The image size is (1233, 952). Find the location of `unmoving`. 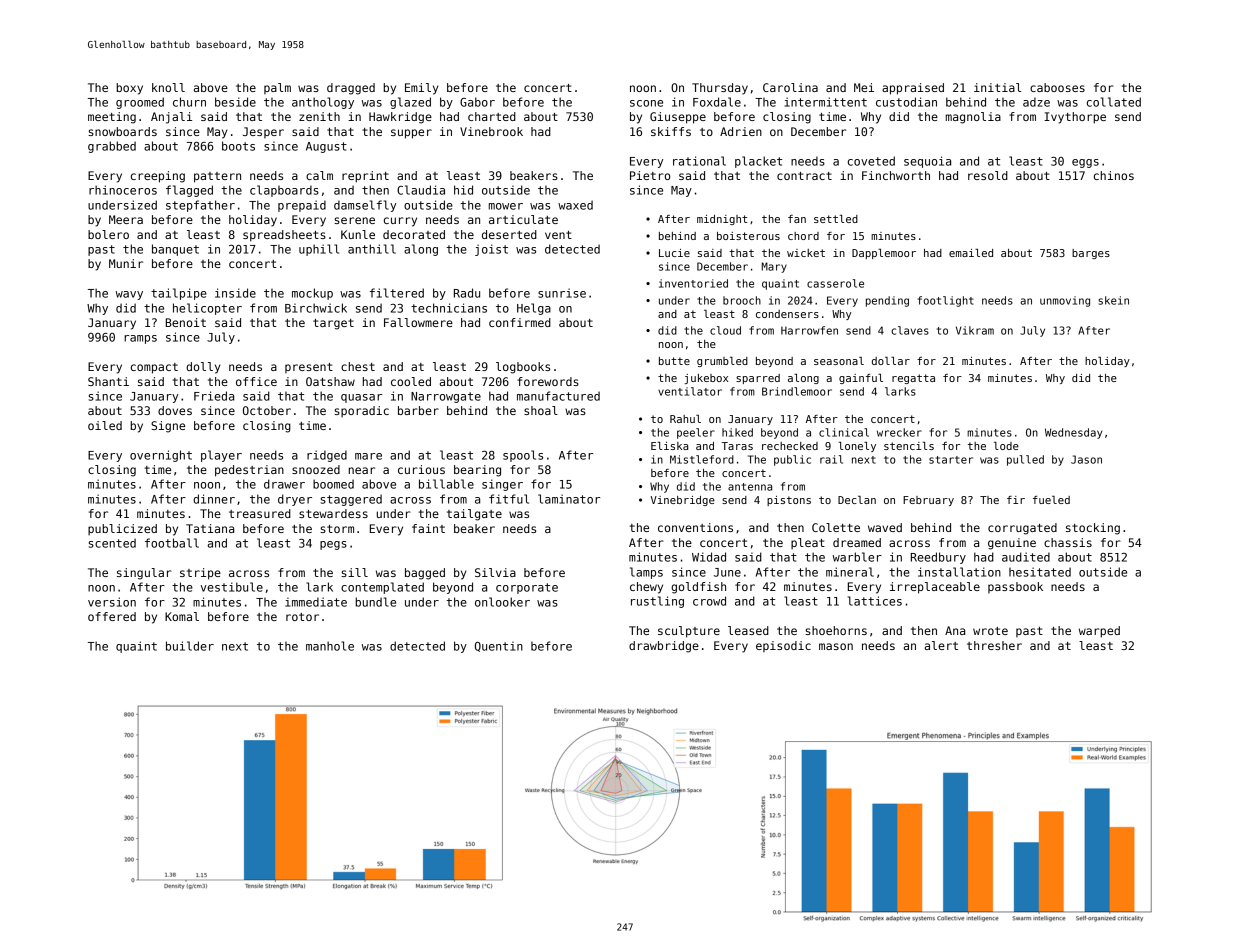

unmoving is located at coordinates (1065, 301).
